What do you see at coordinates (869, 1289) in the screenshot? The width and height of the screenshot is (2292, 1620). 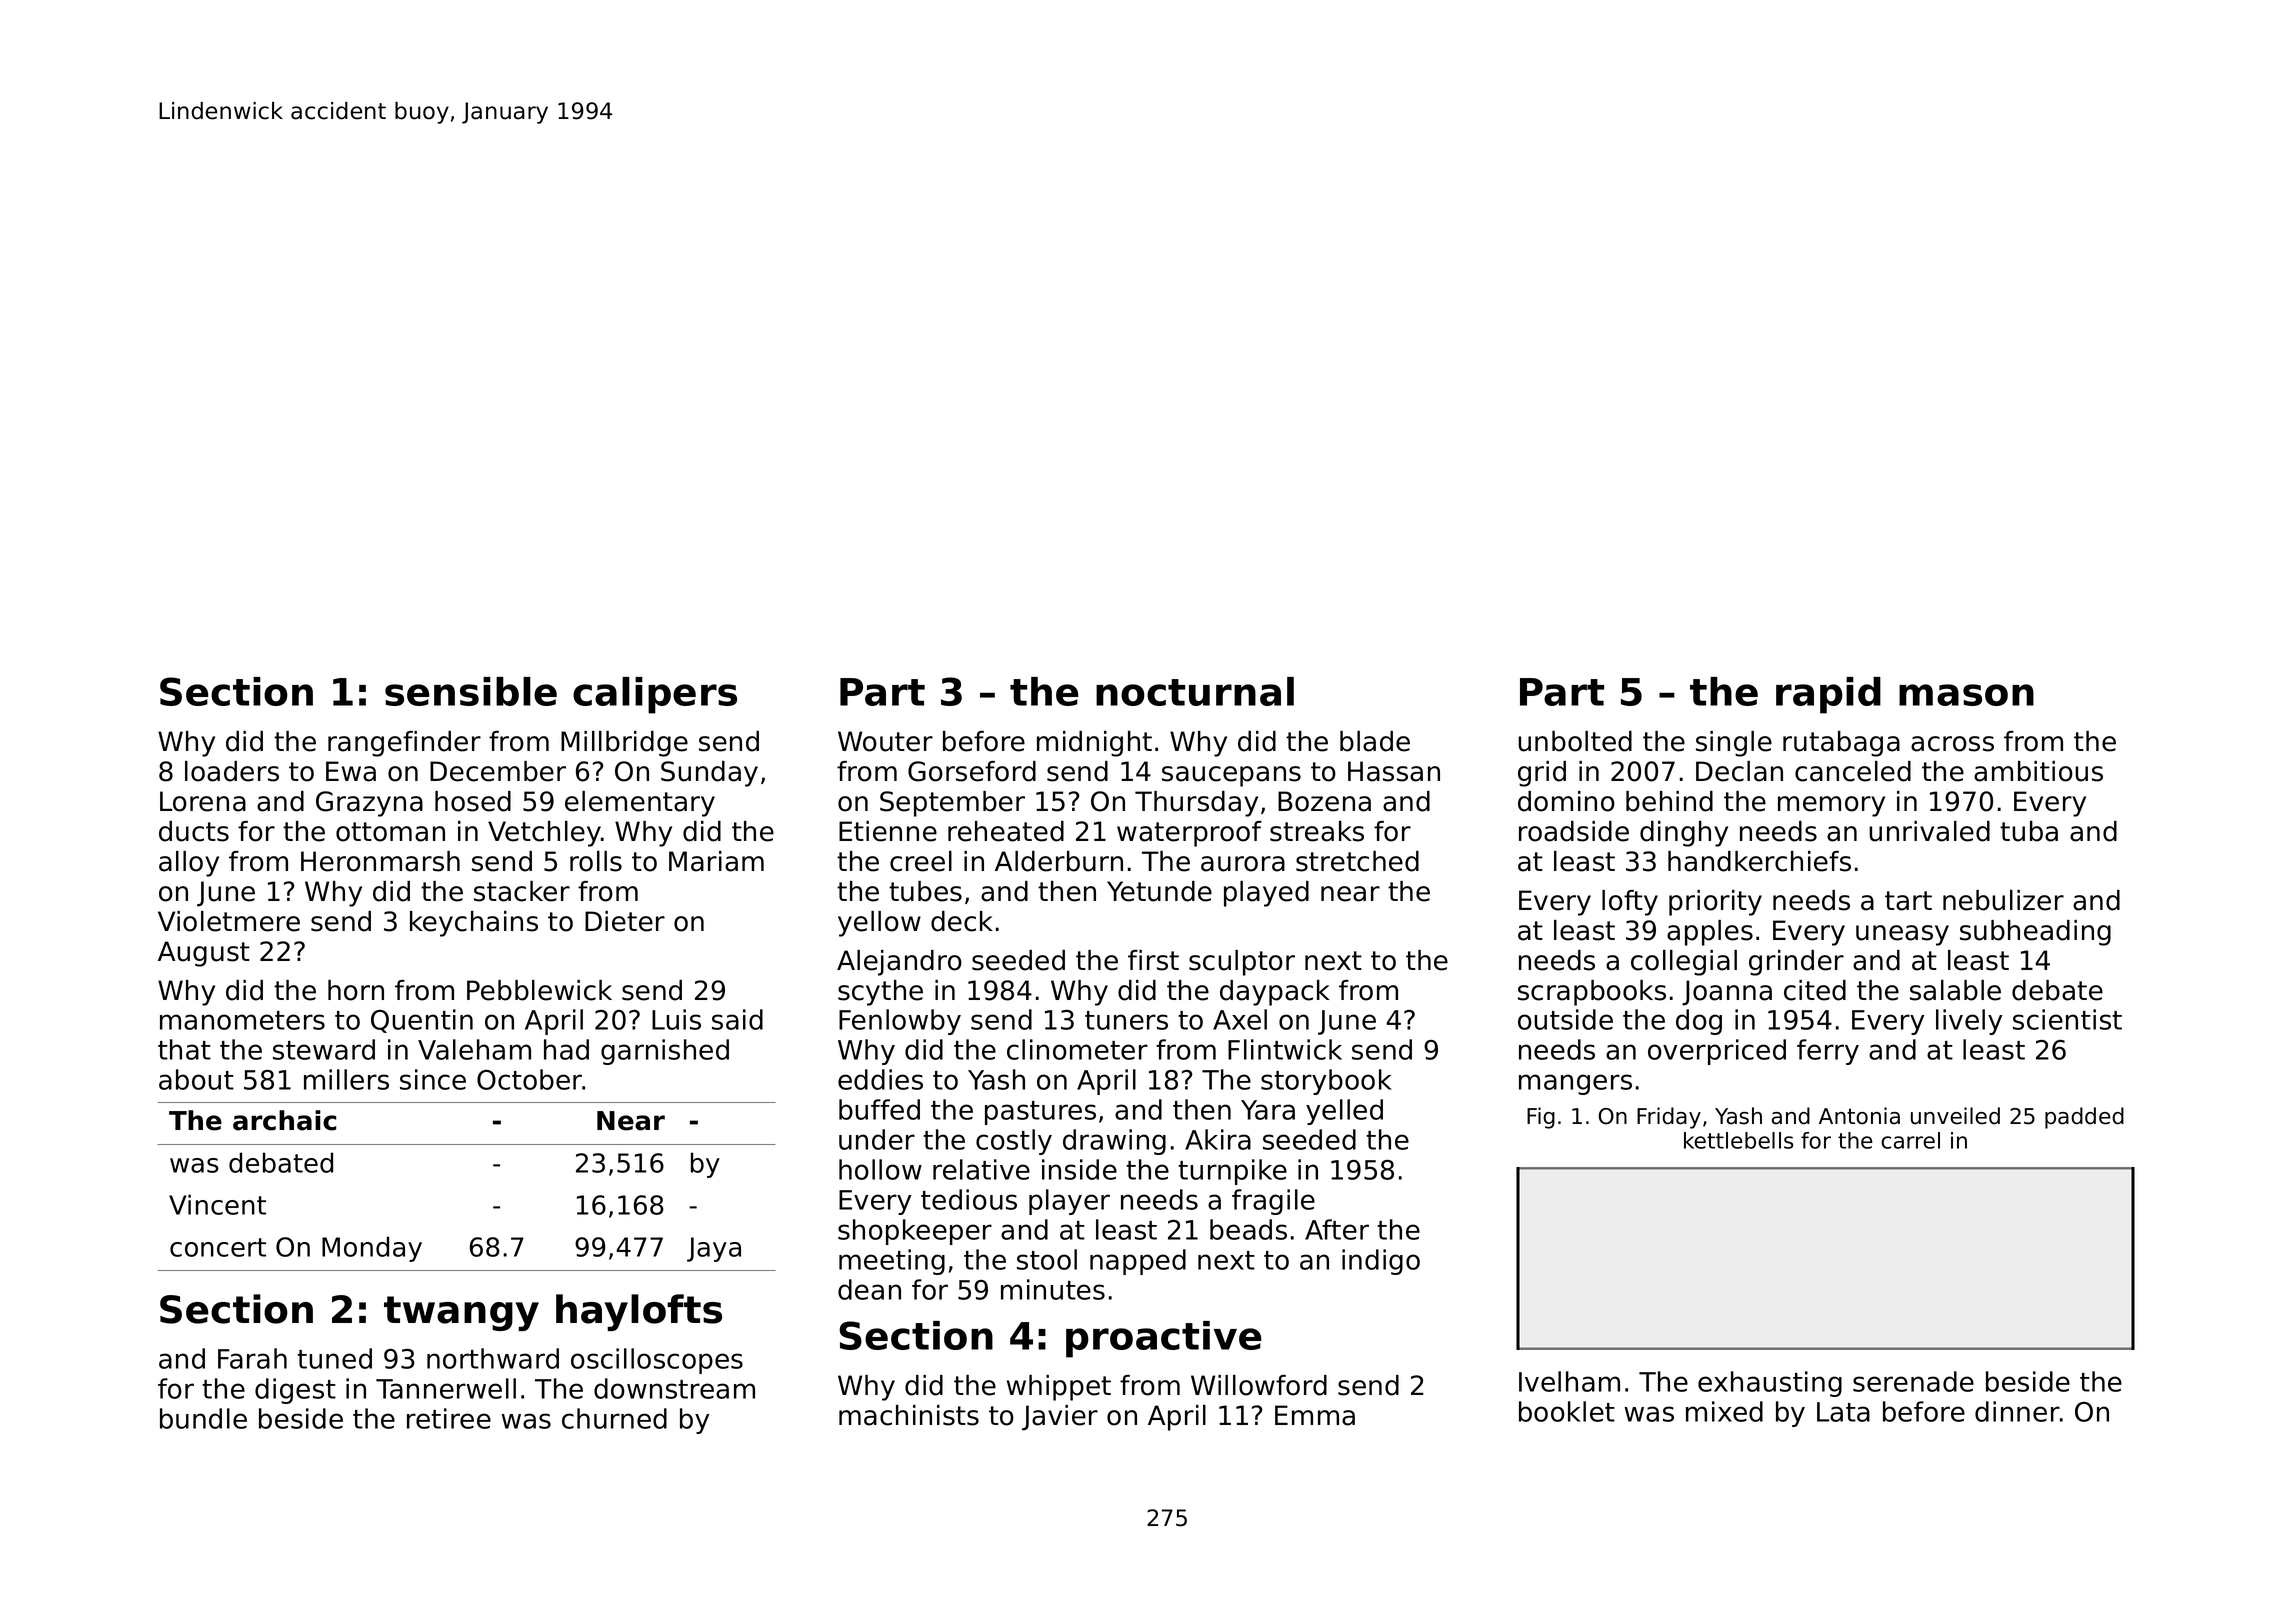 I see `dean` at bounding box center [869, 1289].
